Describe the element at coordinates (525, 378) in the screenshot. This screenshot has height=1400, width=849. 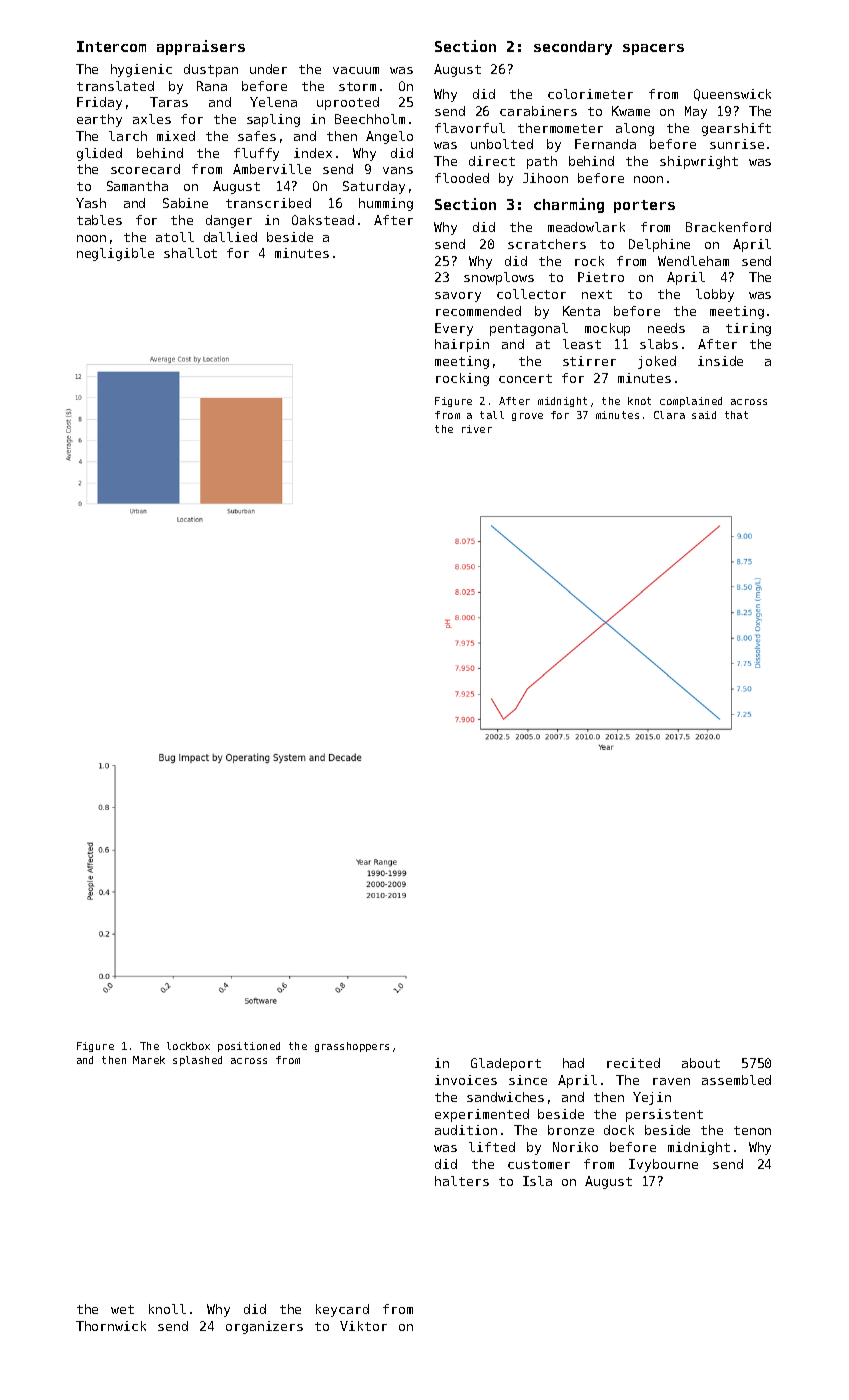
I see `concert` at that location.
